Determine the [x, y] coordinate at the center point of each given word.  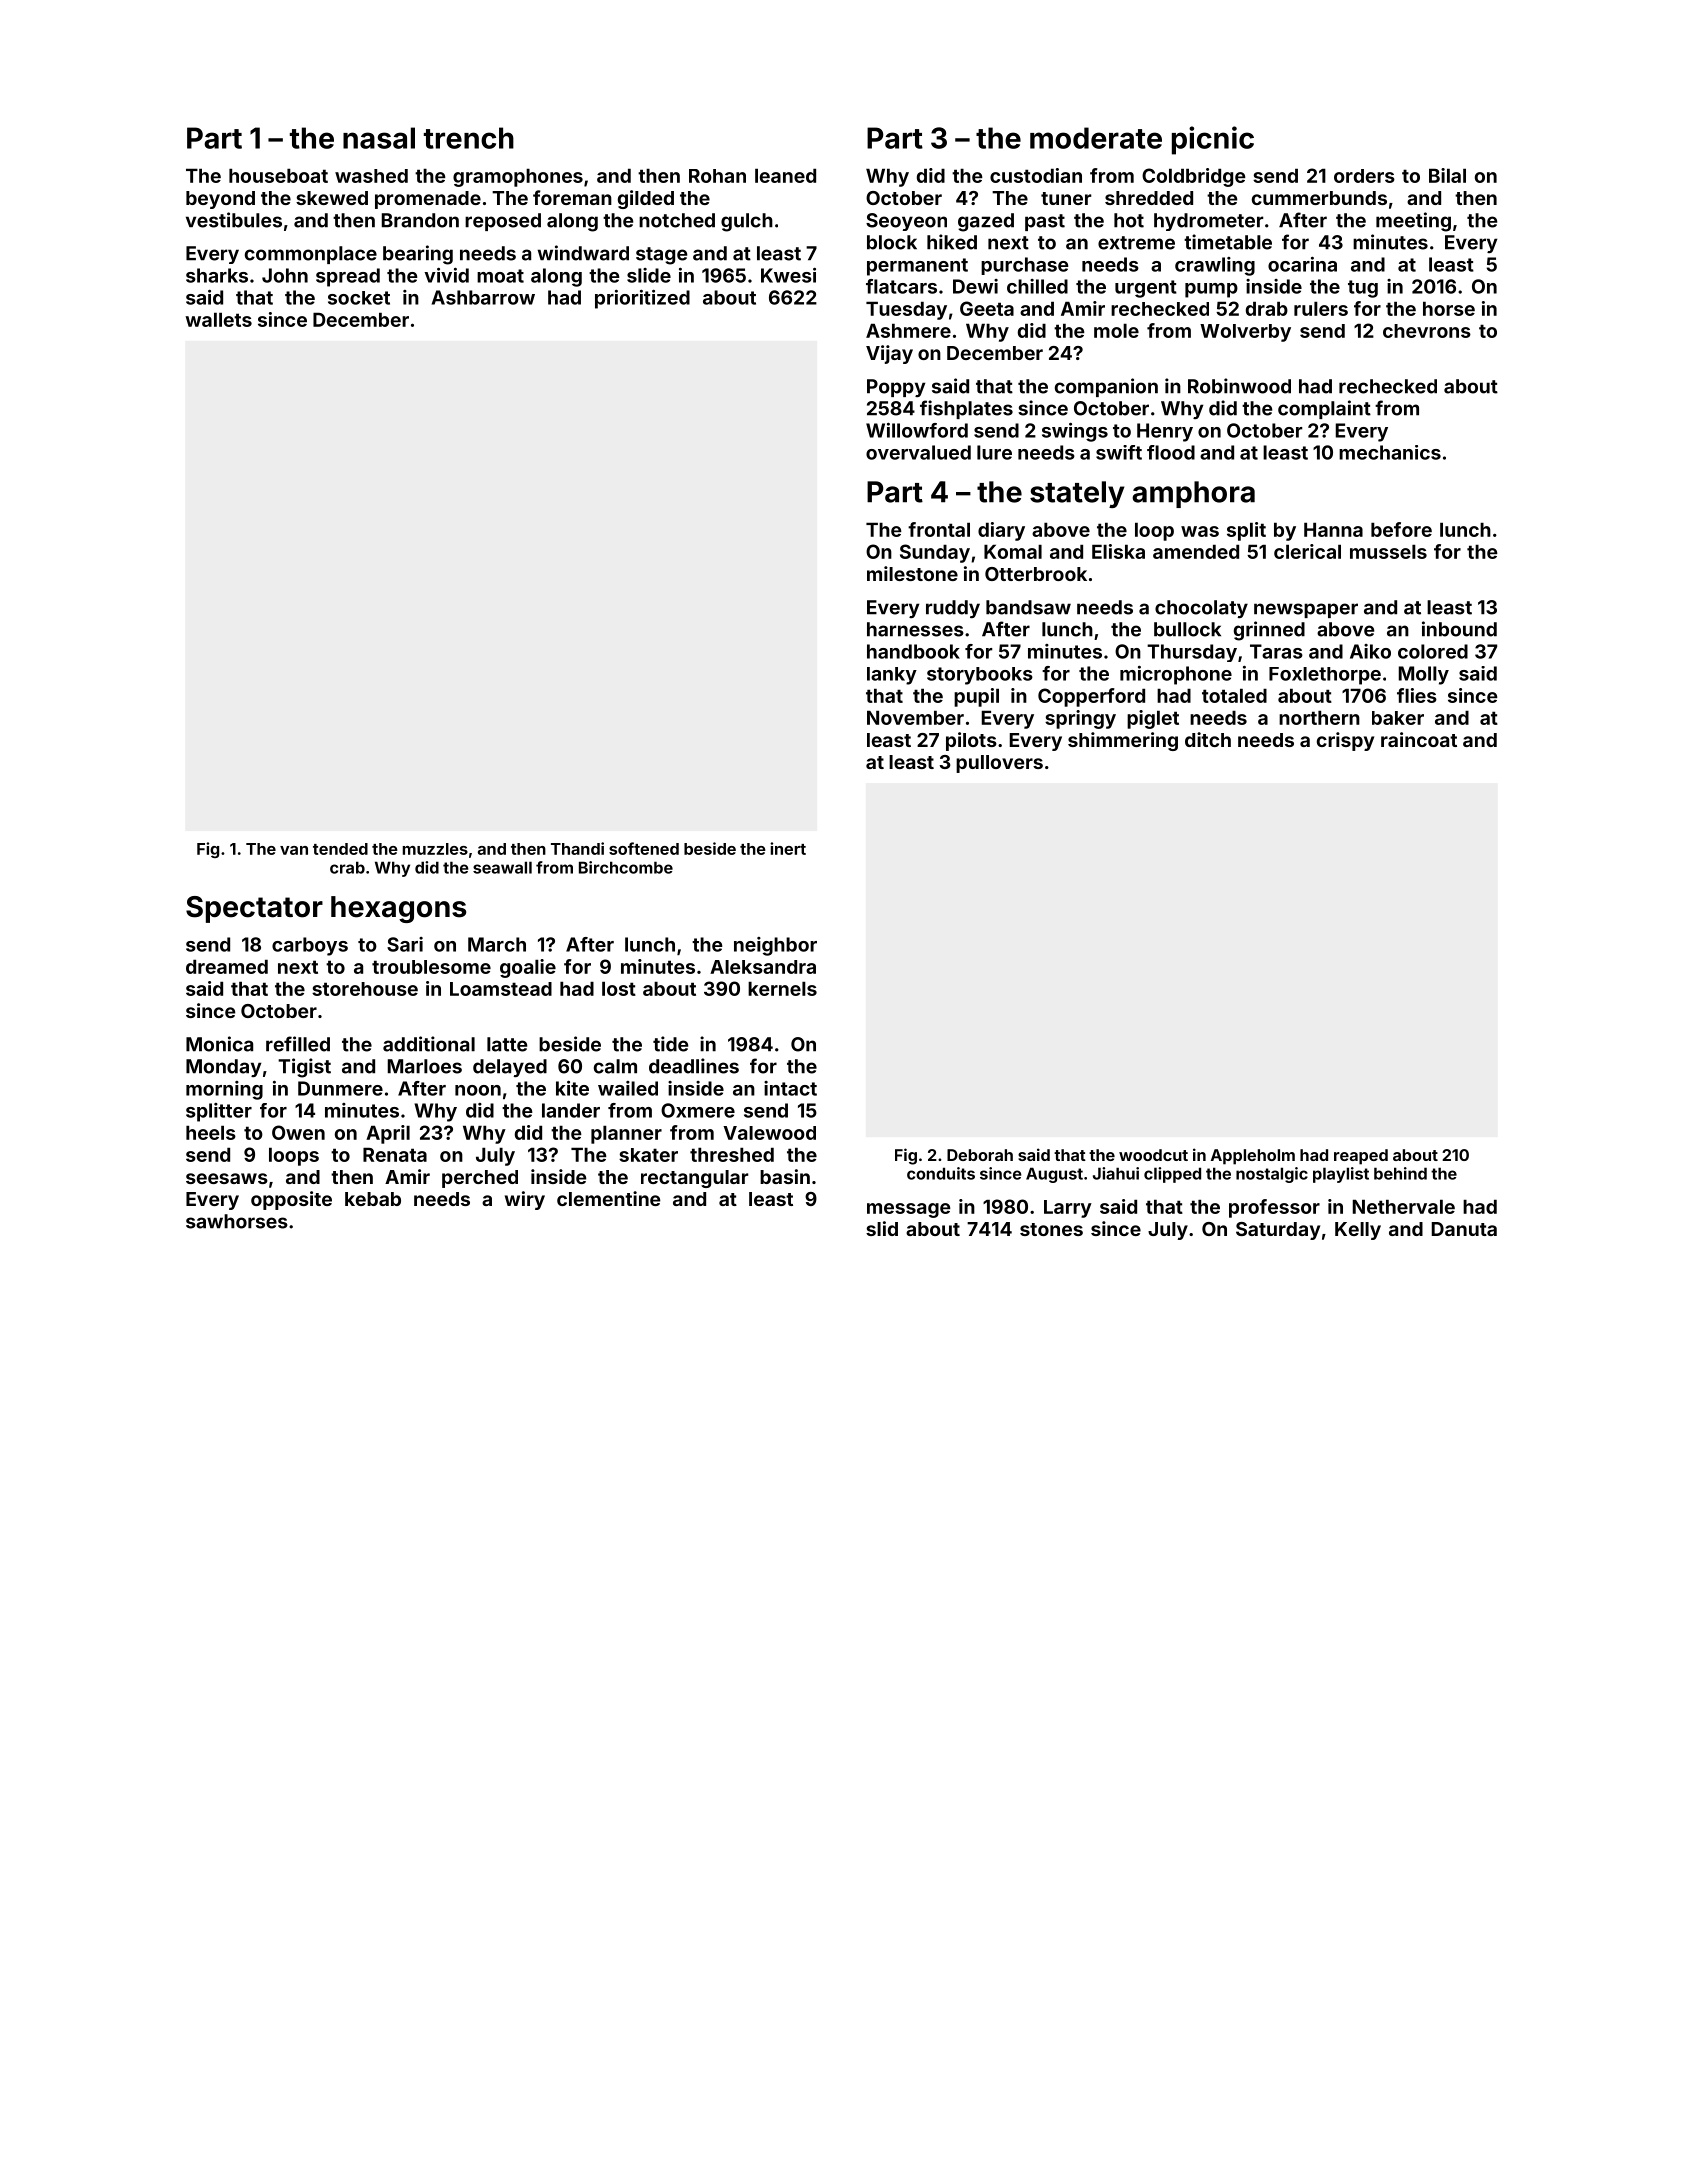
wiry [525, 1200]
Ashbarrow [483, 297]
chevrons [1427, 331]
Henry [1165, 432]
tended [340, 849]
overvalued [918, 452]
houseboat [278, 175]
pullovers [999, 764]
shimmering [1123, 741]
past [1045, 222]
